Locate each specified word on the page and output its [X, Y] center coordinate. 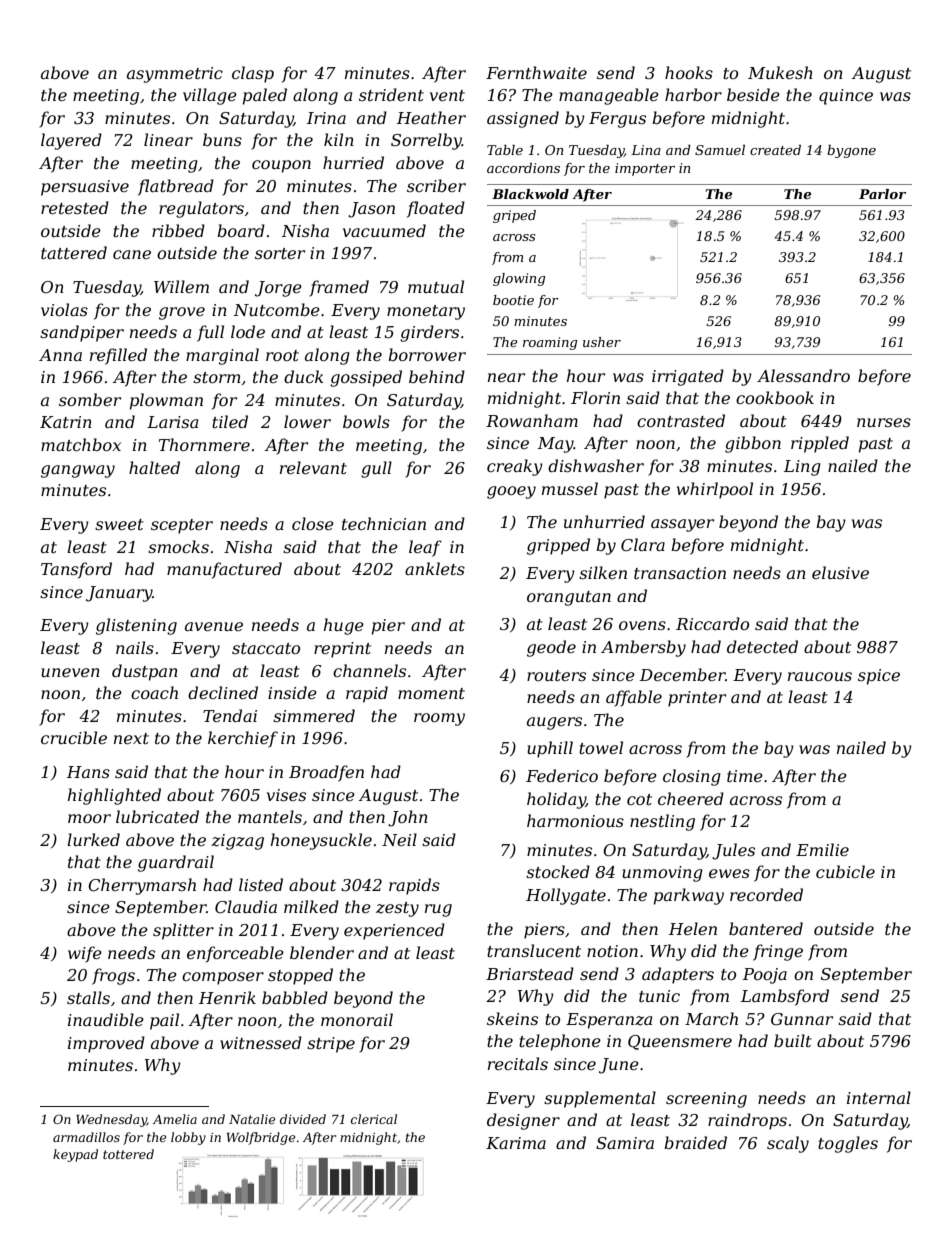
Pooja [765, 976]
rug [438, 910]
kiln [339, 139]
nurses [884, 422]
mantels [270, 816]
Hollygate [566, 896]
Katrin [66, 422]
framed [339, 288]
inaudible [106, 1019]
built [793, 1040]
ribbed [178, 230]
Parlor [882, 194]
